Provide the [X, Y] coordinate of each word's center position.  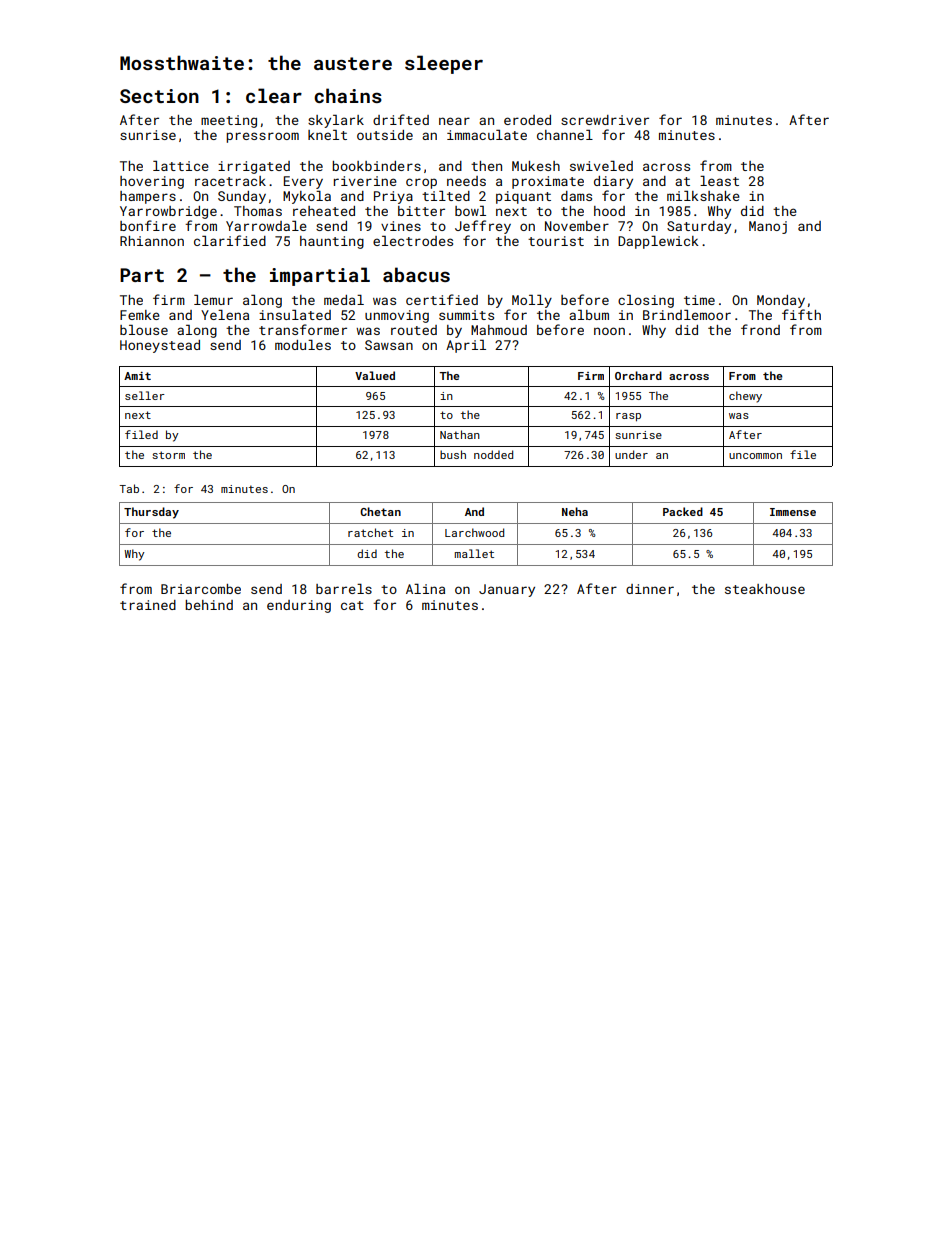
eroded [527, 120]
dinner [650, 589]
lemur [213, 300]
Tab [129, 488]
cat [352, 605]
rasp [628, 417]
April [466, 346]
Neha [575, 511]
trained [148, 605]
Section [159, 96]
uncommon [755, 456]
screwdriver [605, 120]
